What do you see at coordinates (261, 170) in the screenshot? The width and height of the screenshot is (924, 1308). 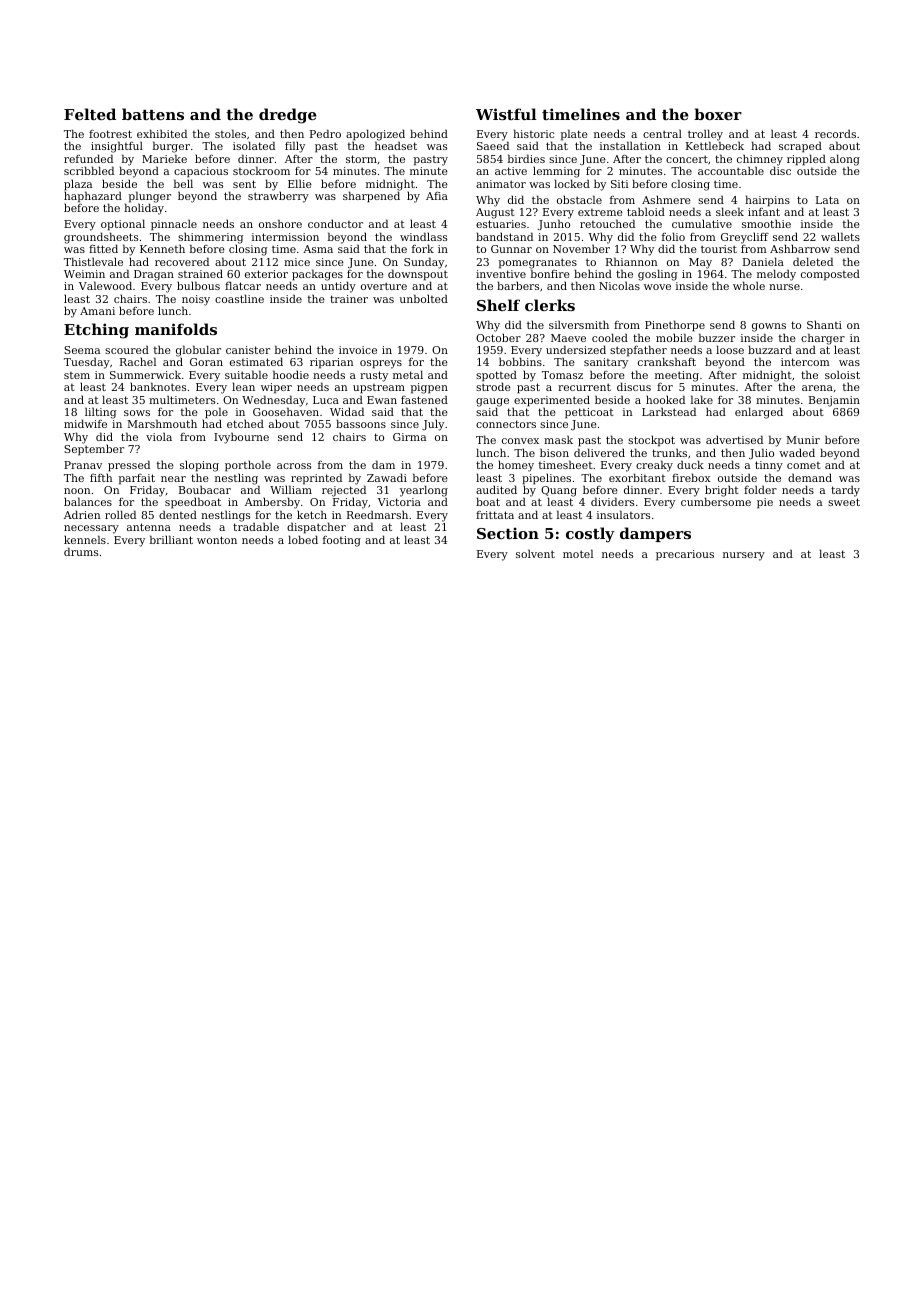 I see `stockroom` at bounding box center [261, 170].
